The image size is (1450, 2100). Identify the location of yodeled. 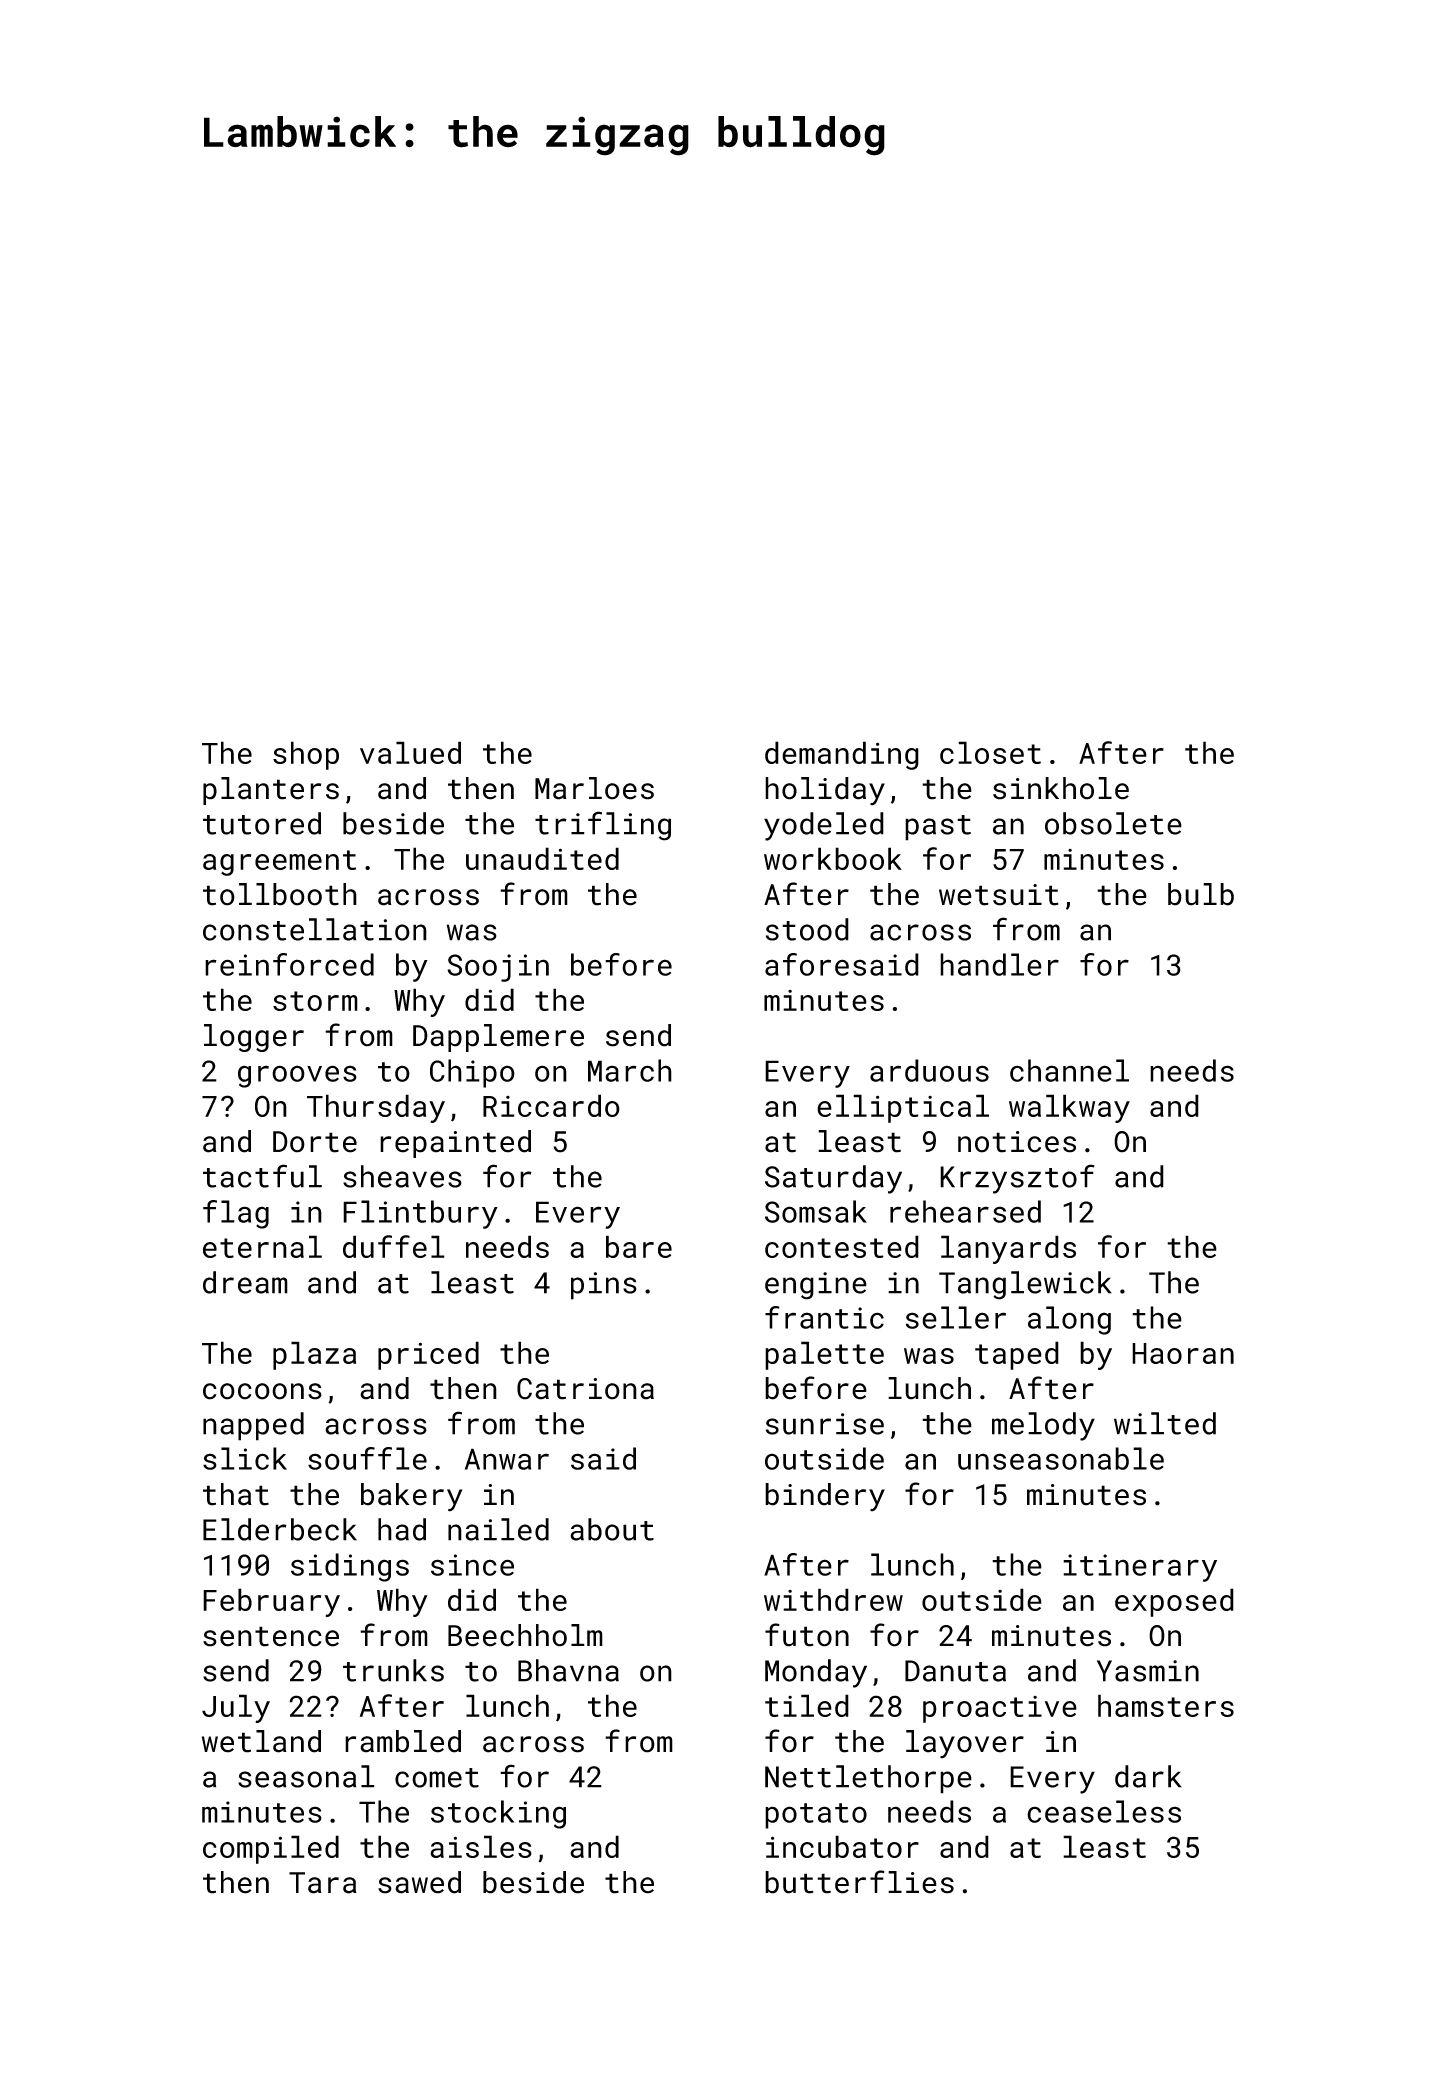
(824, 826).
